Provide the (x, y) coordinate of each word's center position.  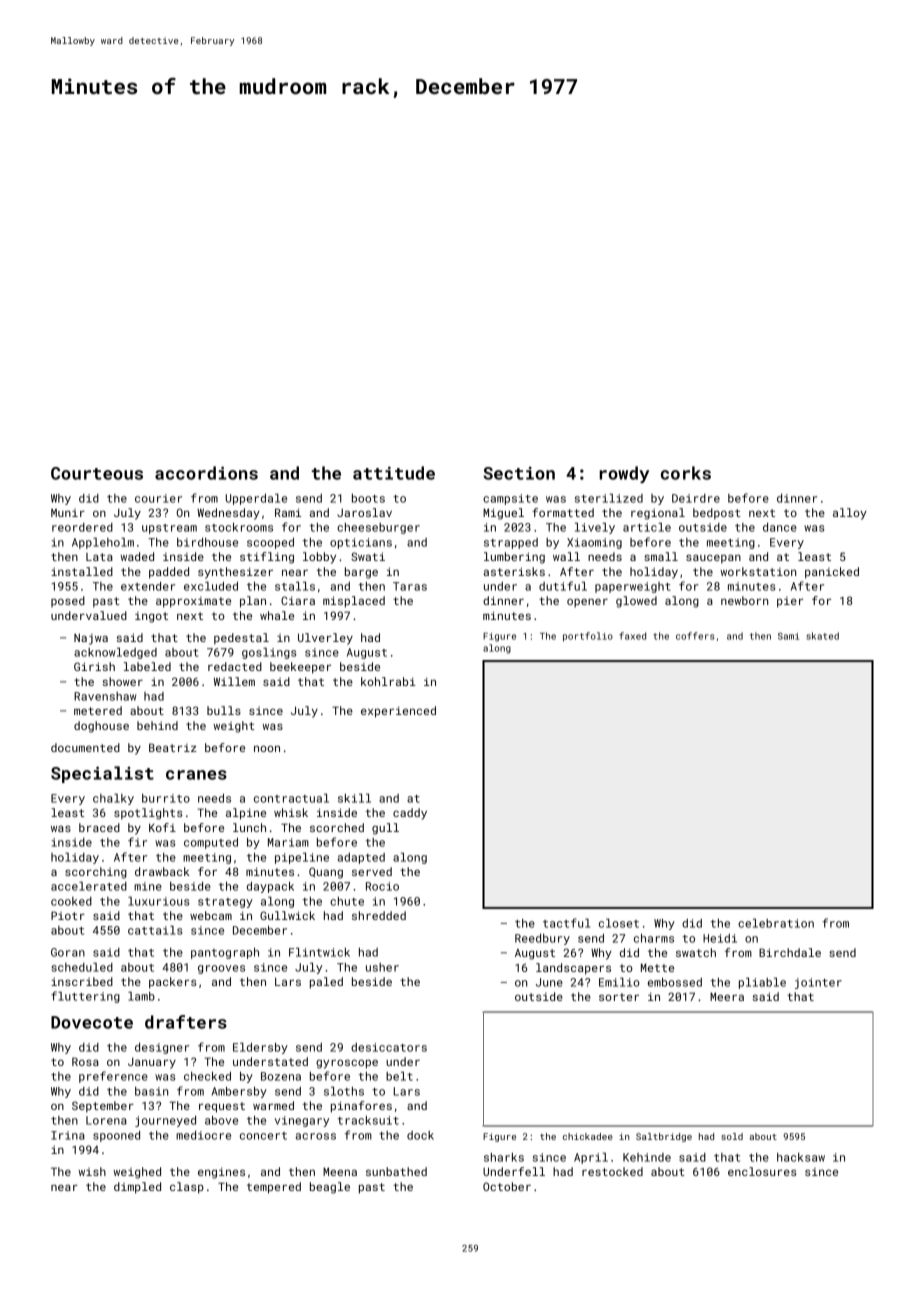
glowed (636, 602)
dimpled (137, 1188)
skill (354, 798)
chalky (113, 799)
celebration (776, 923)
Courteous (97, 473)
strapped (511, 543)
